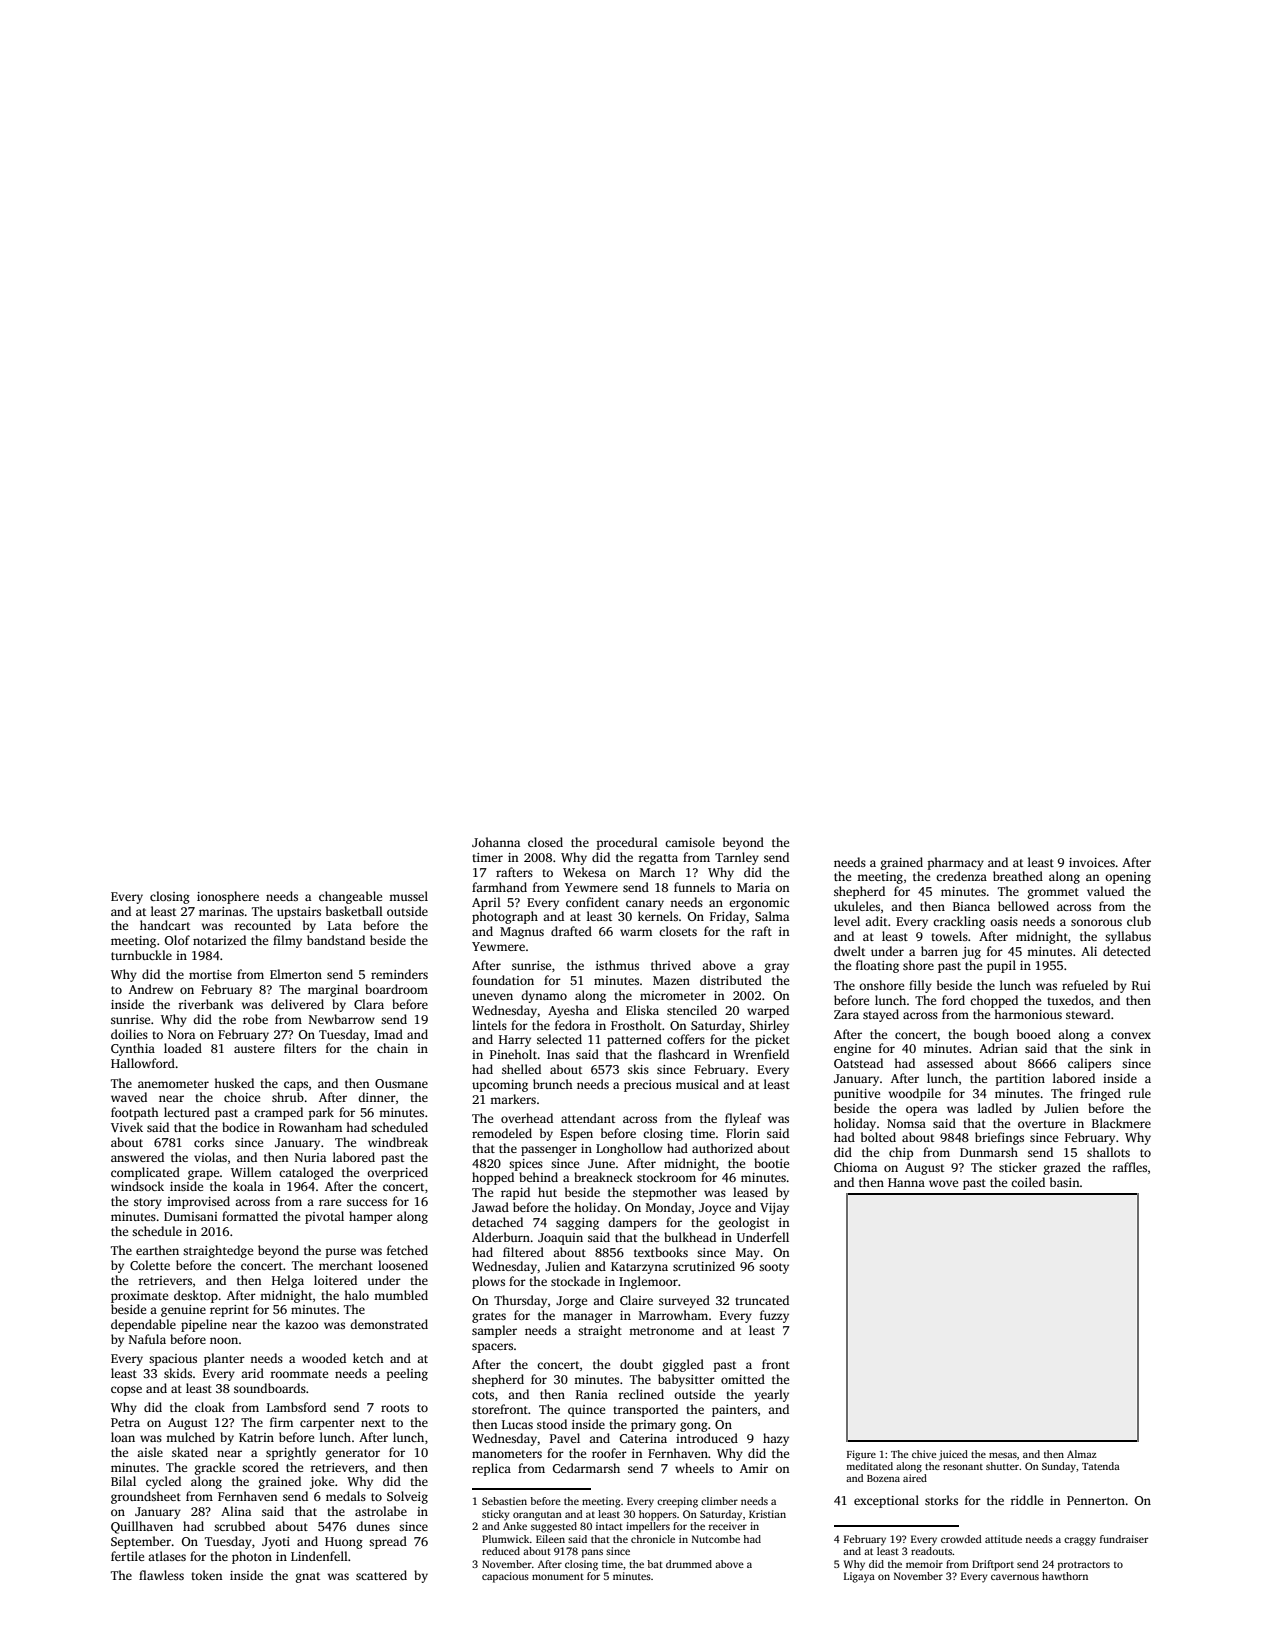 This screenshot has width=1262, height=1634. I want to click on bootie, so click(771, 1163).
